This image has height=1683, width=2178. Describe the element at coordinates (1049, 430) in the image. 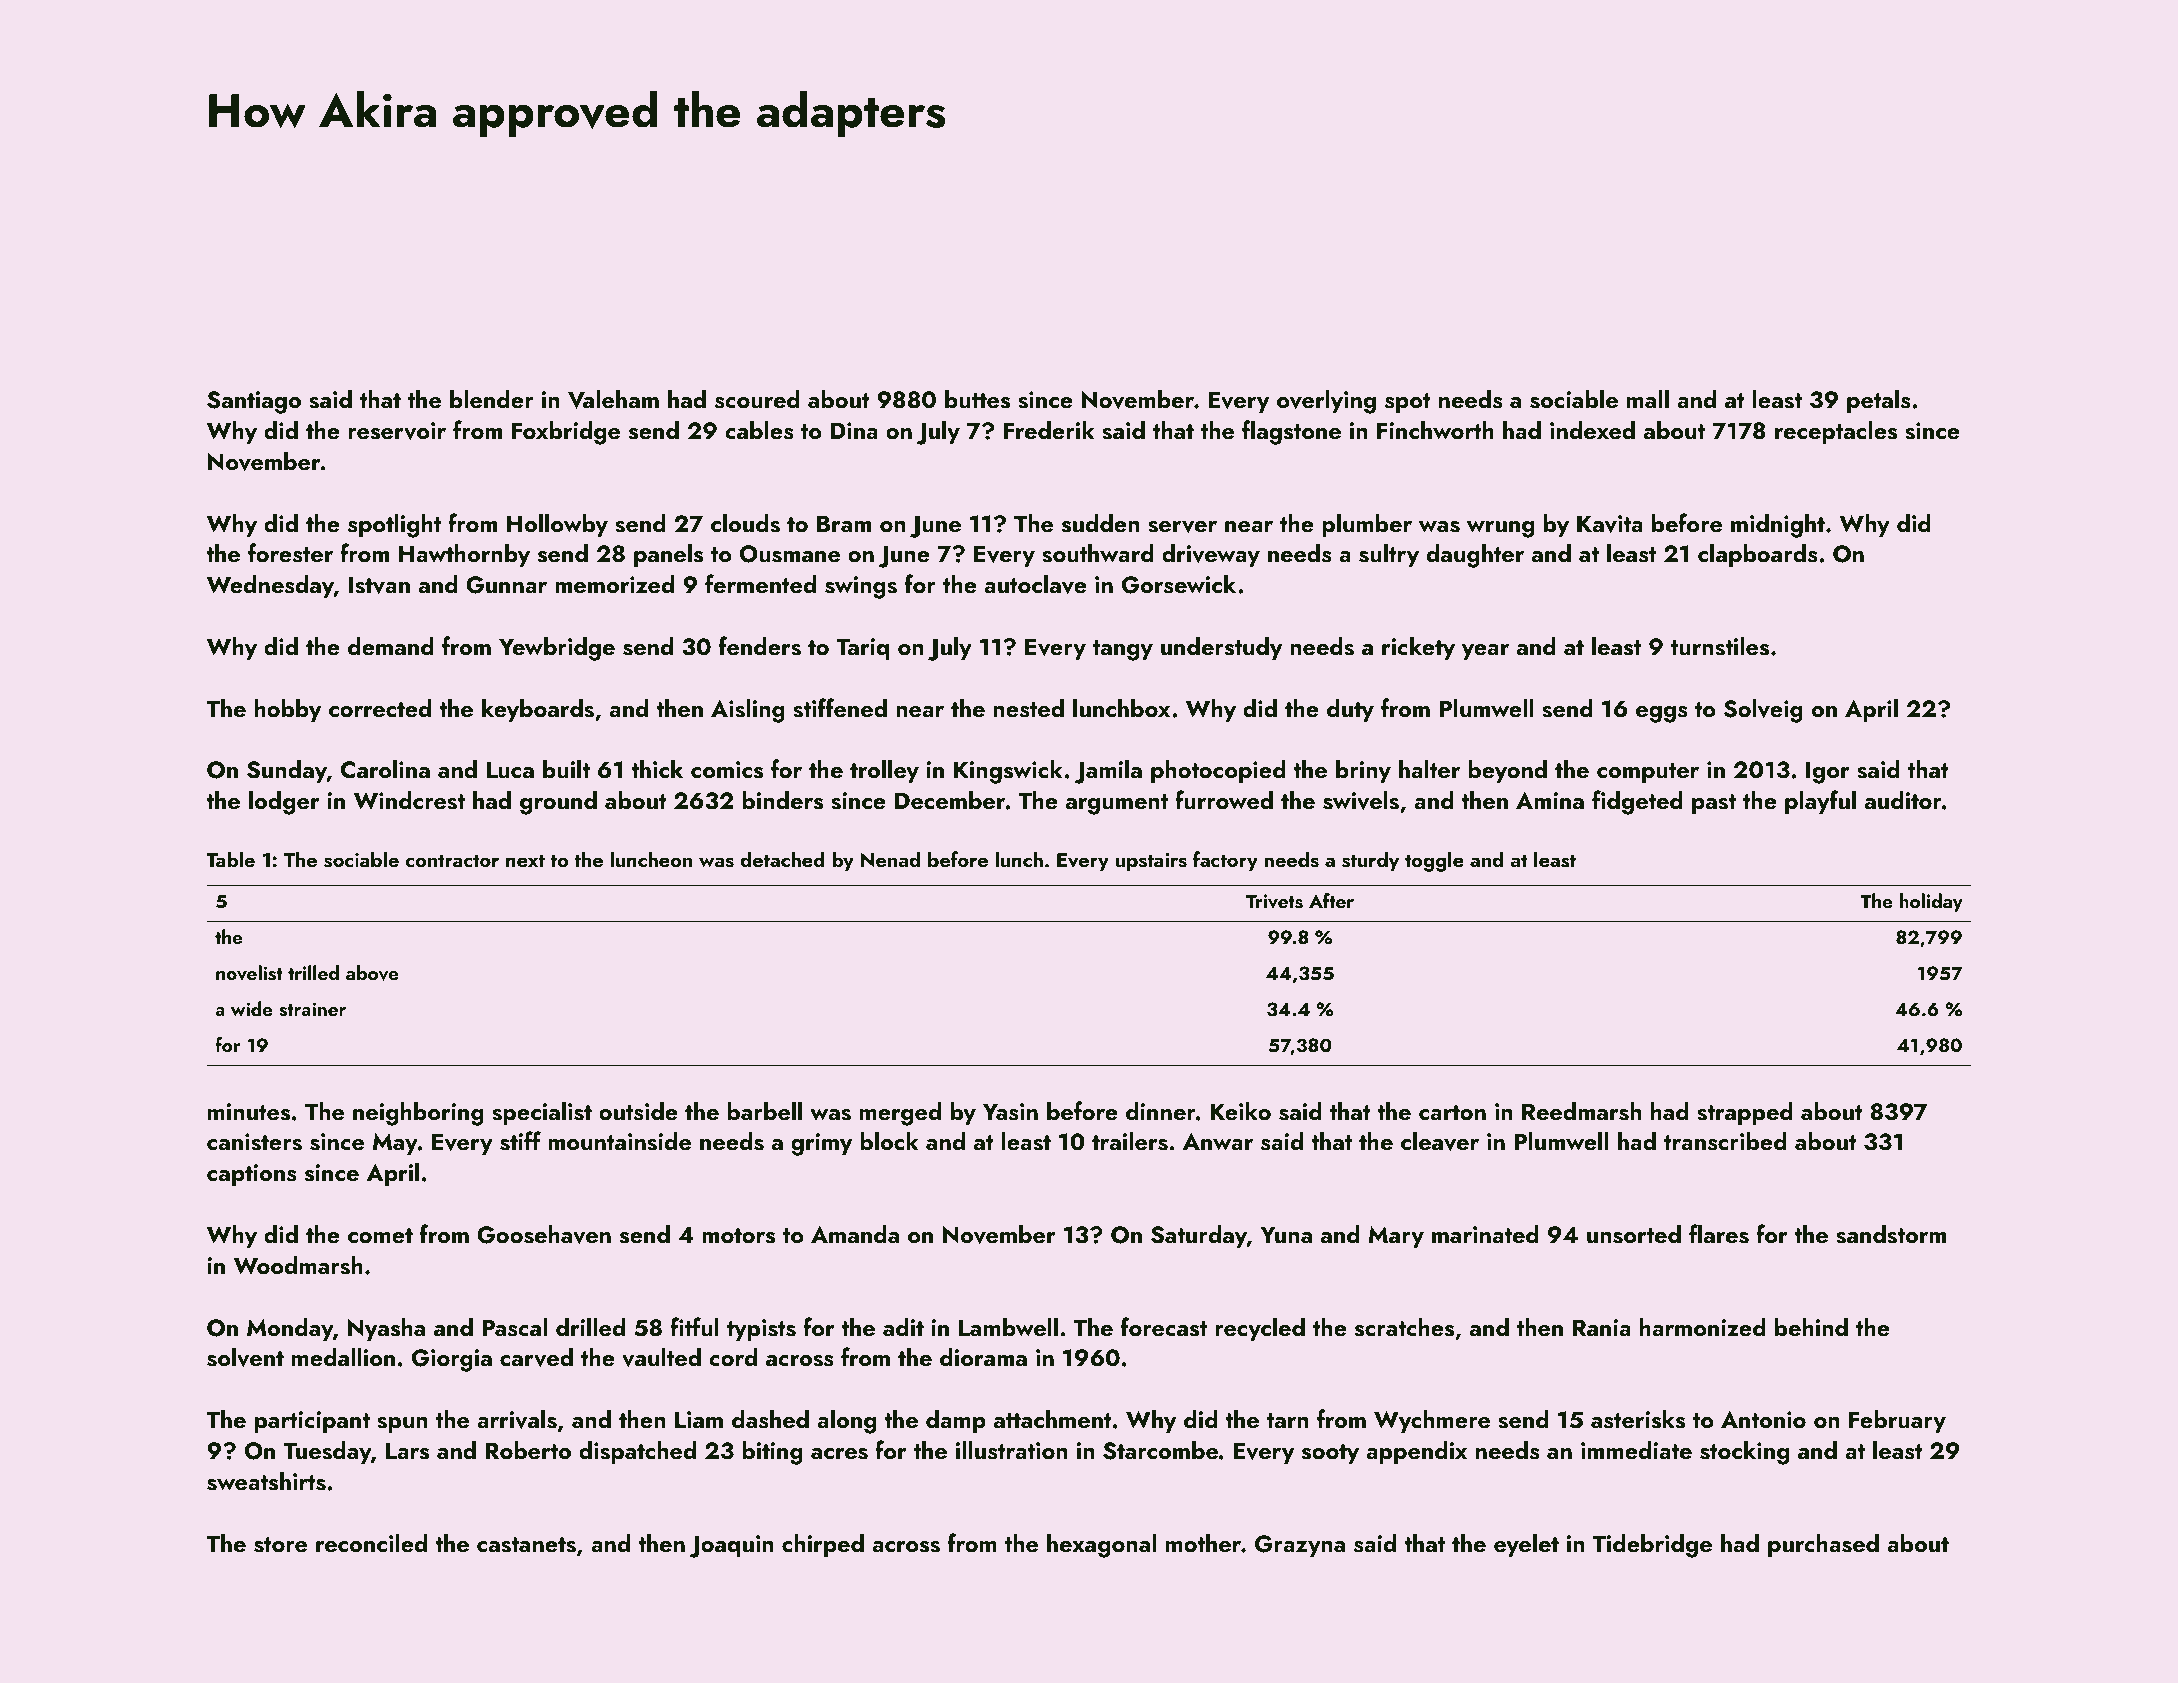

I see `Frederik` at that location.
